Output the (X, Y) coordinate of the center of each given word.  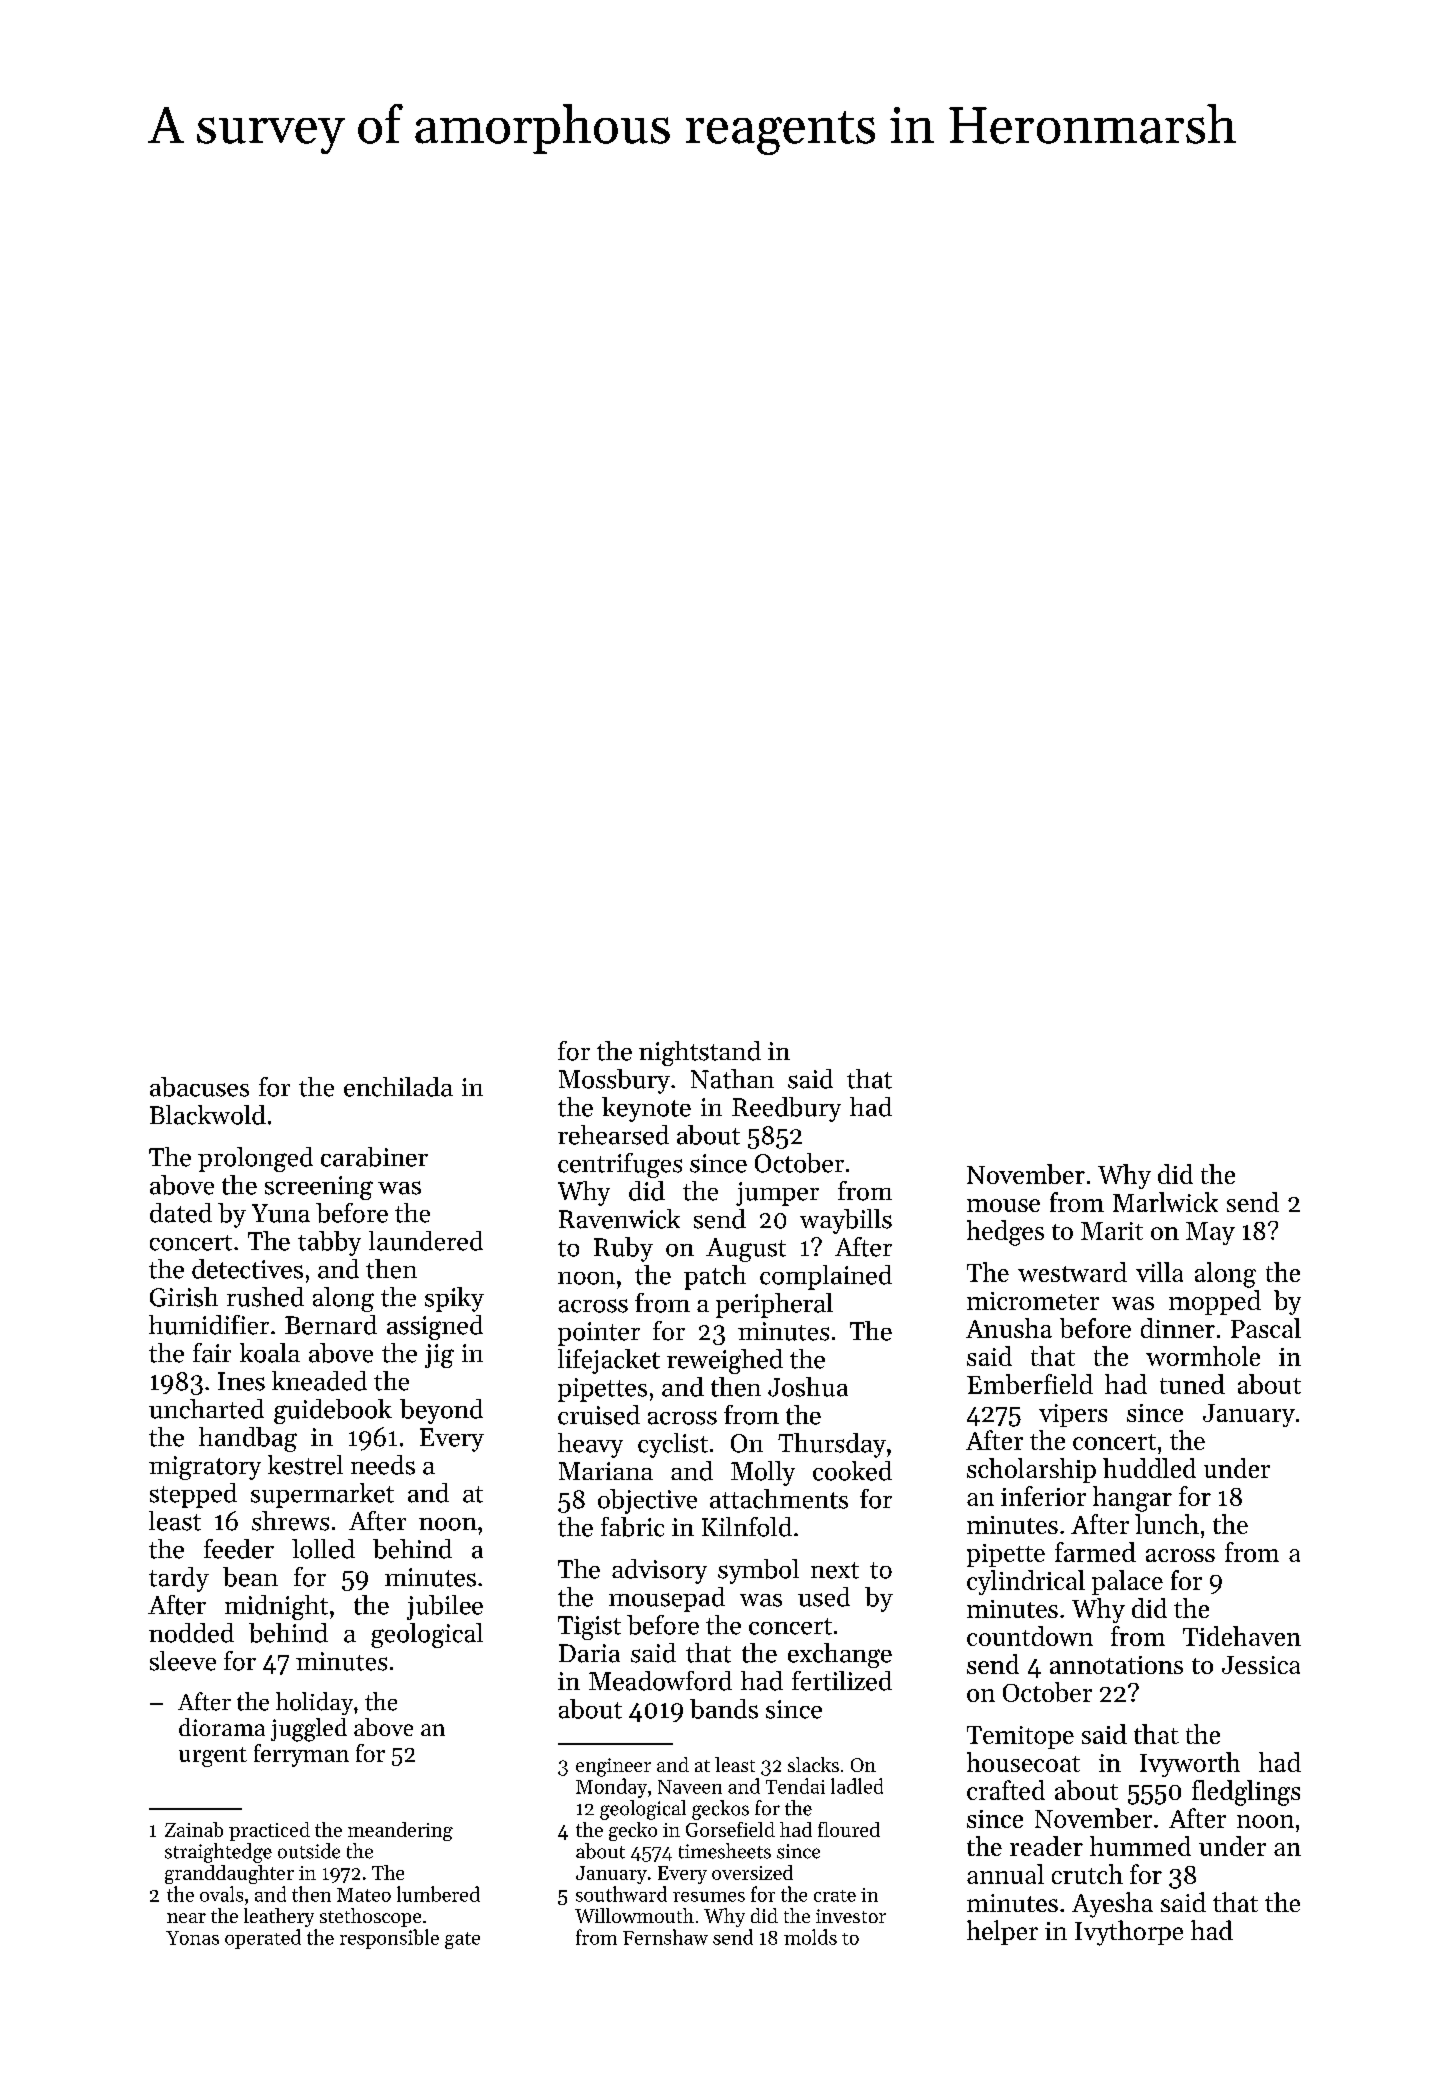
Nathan (732, 1079)
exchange (840, 1655)
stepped (193, 1495)
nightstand (700, 1053)
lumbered (438, 1894)
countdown (1030, 1636)
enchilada (398, 1087)
